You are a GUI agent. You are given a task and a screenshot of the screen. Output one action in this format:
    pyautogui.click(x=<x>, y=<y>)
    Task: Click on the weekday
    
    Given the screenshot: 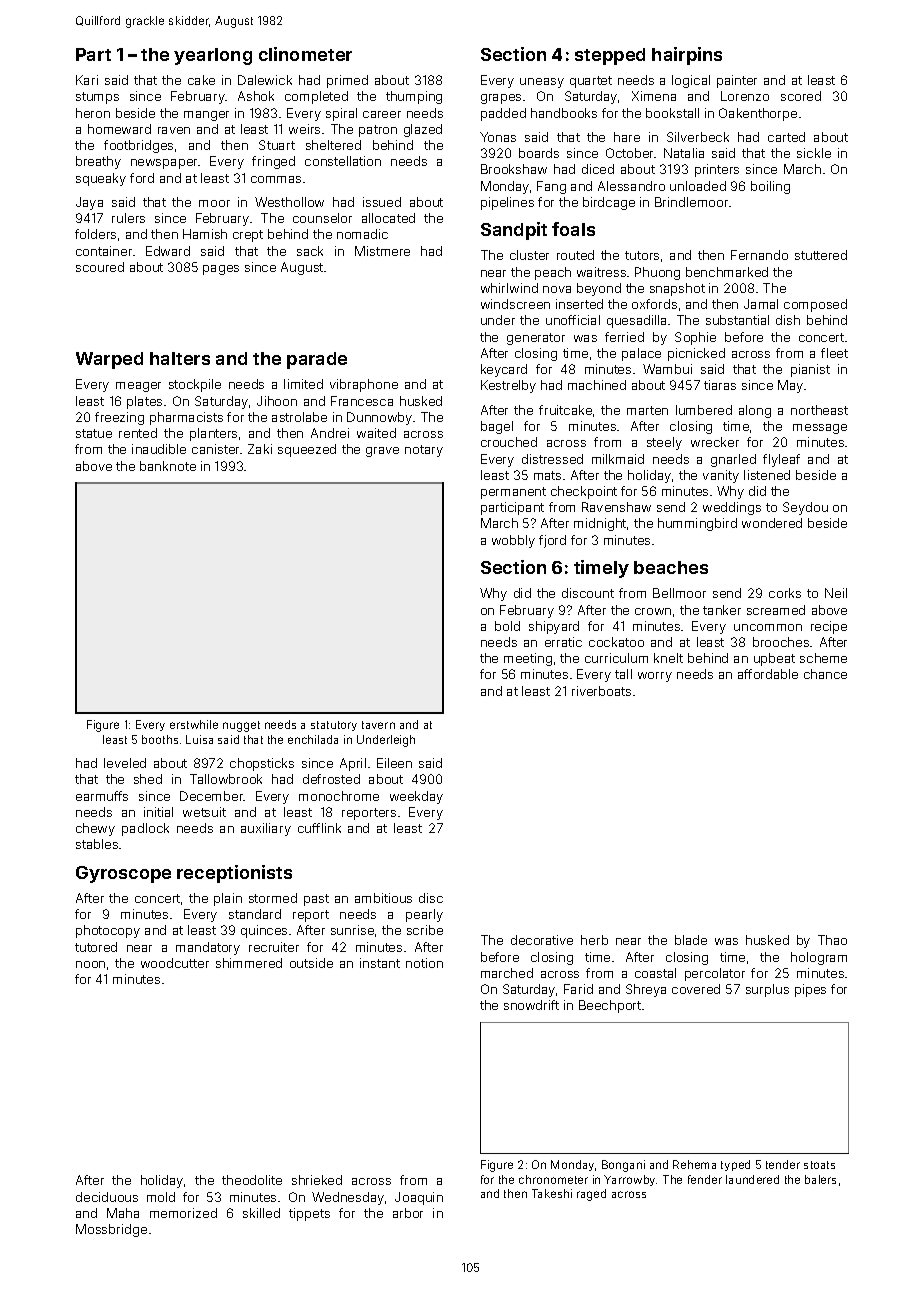 What is the action you would take?
    pyautogui.click(x=416, y=797)
